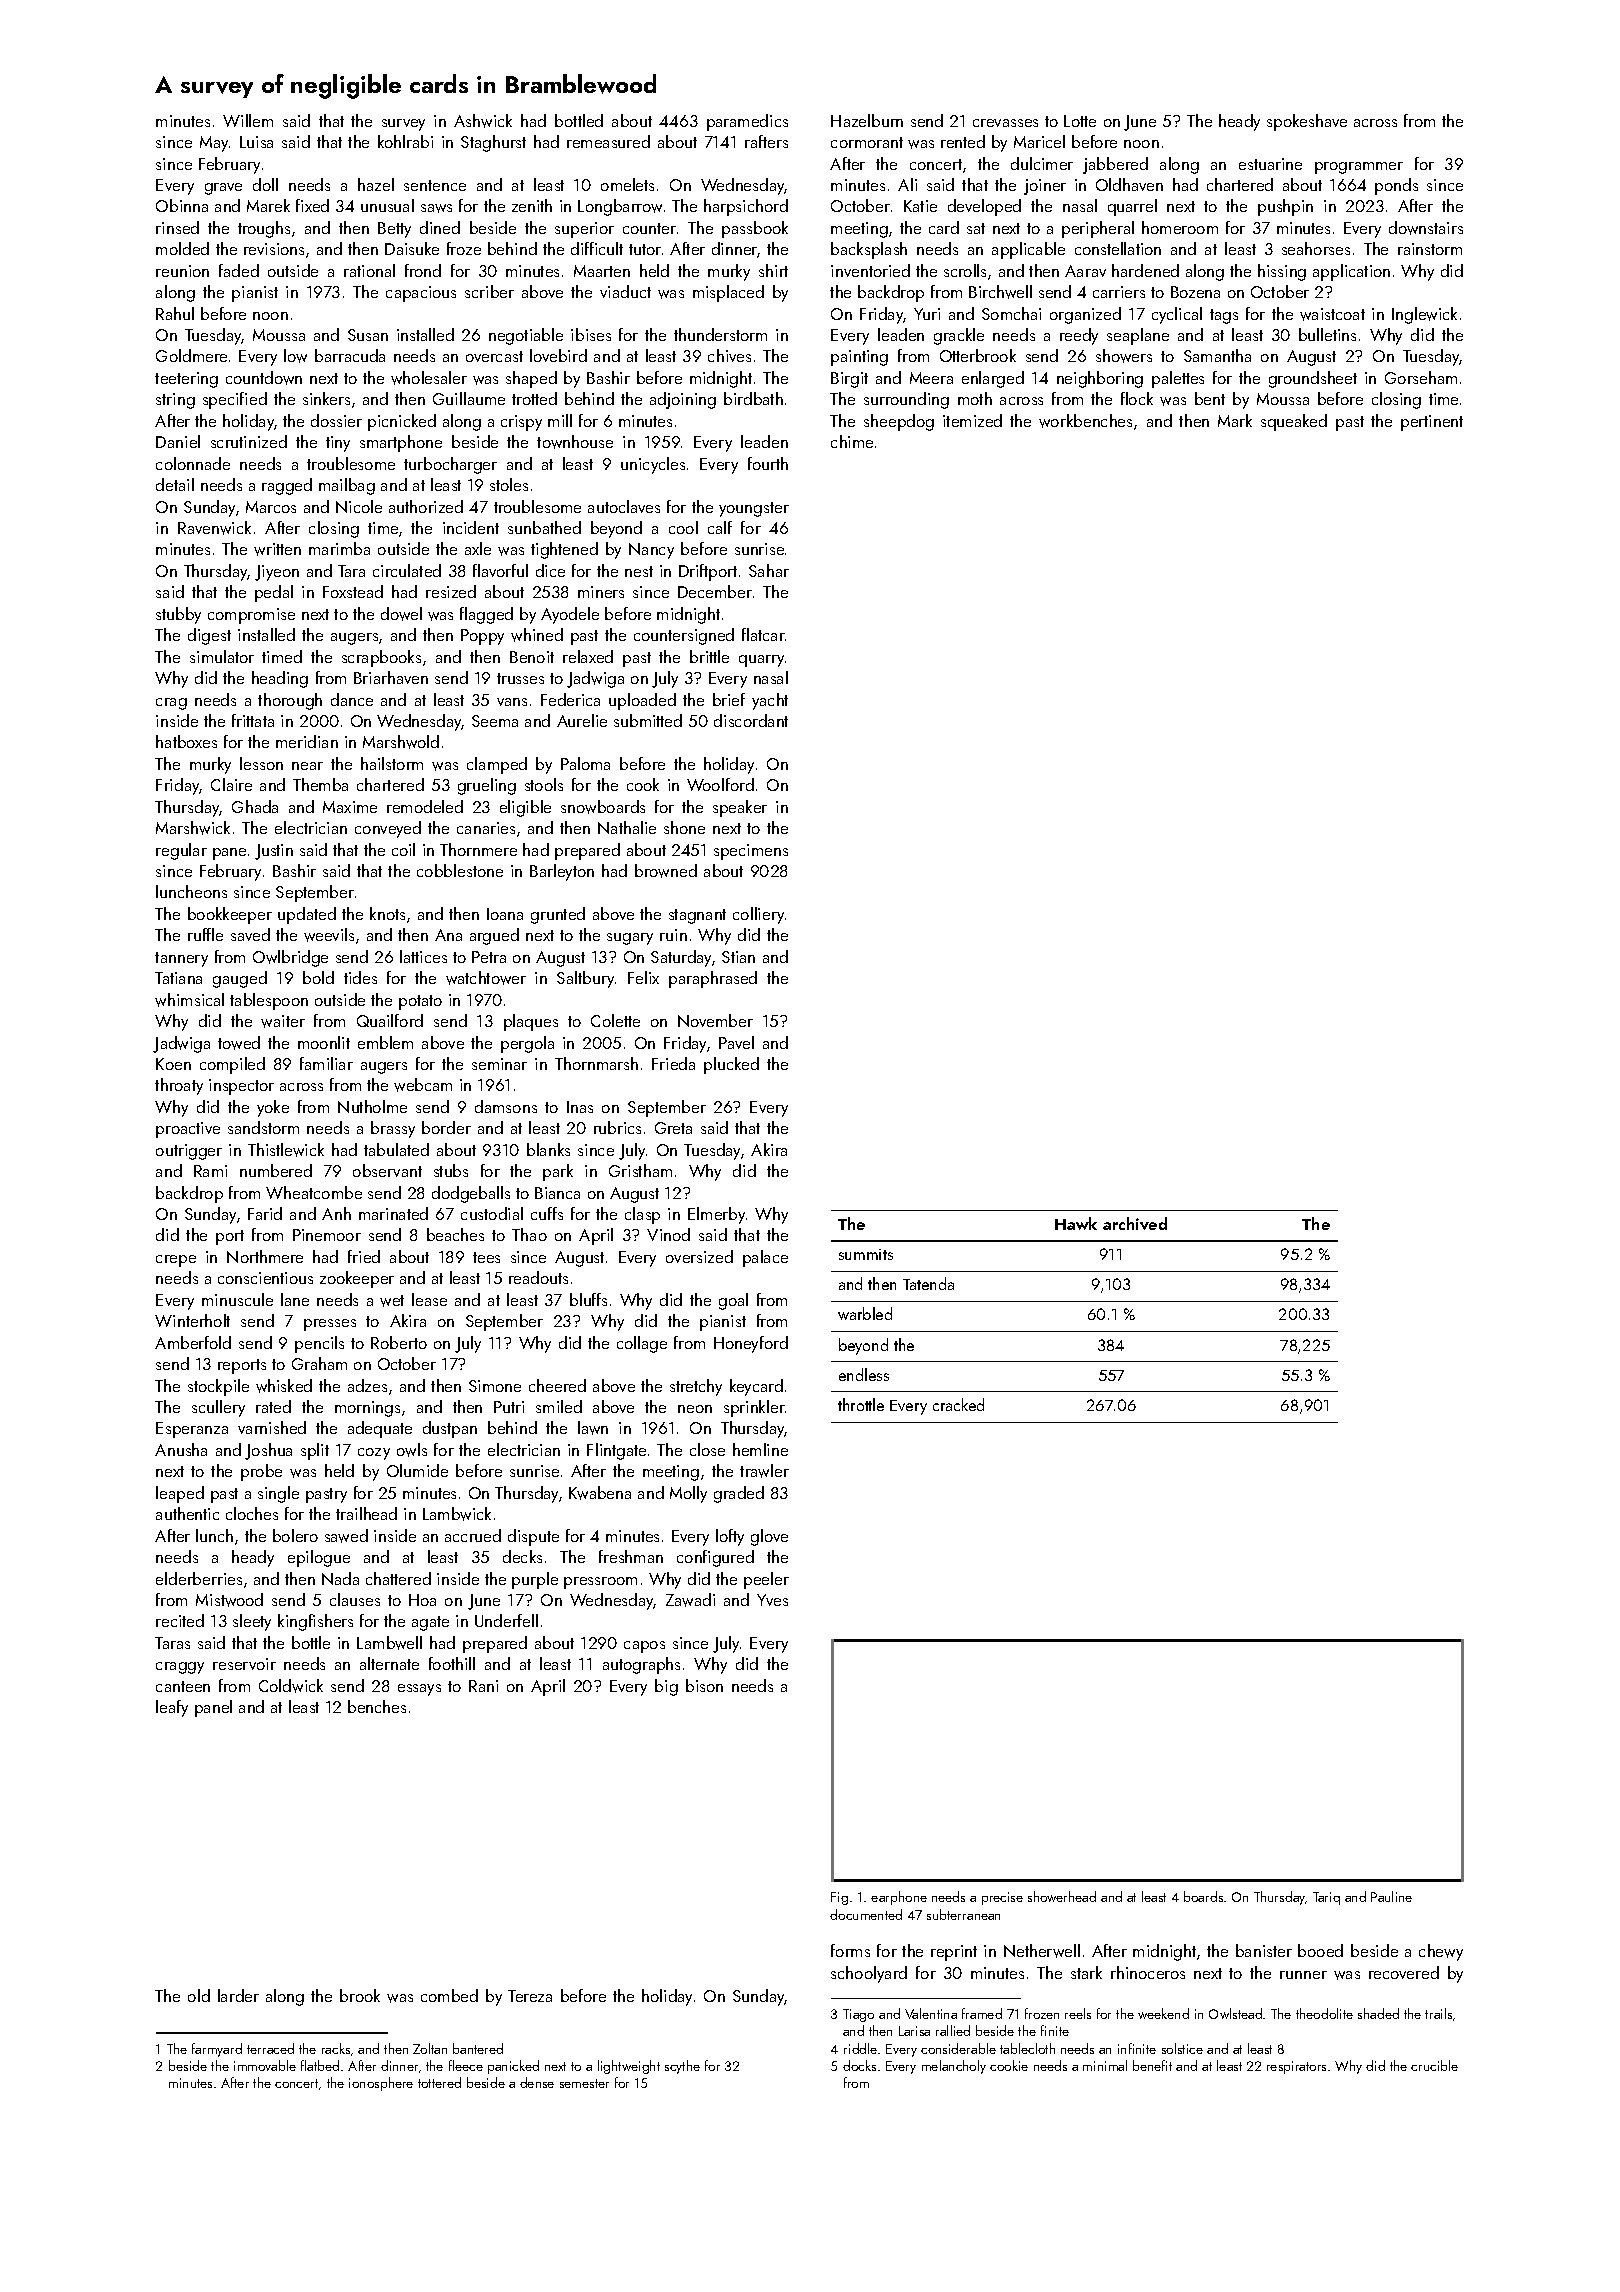 The image size is (1620, 2292). I want to click on ionosphere, so click(381, 2084).
